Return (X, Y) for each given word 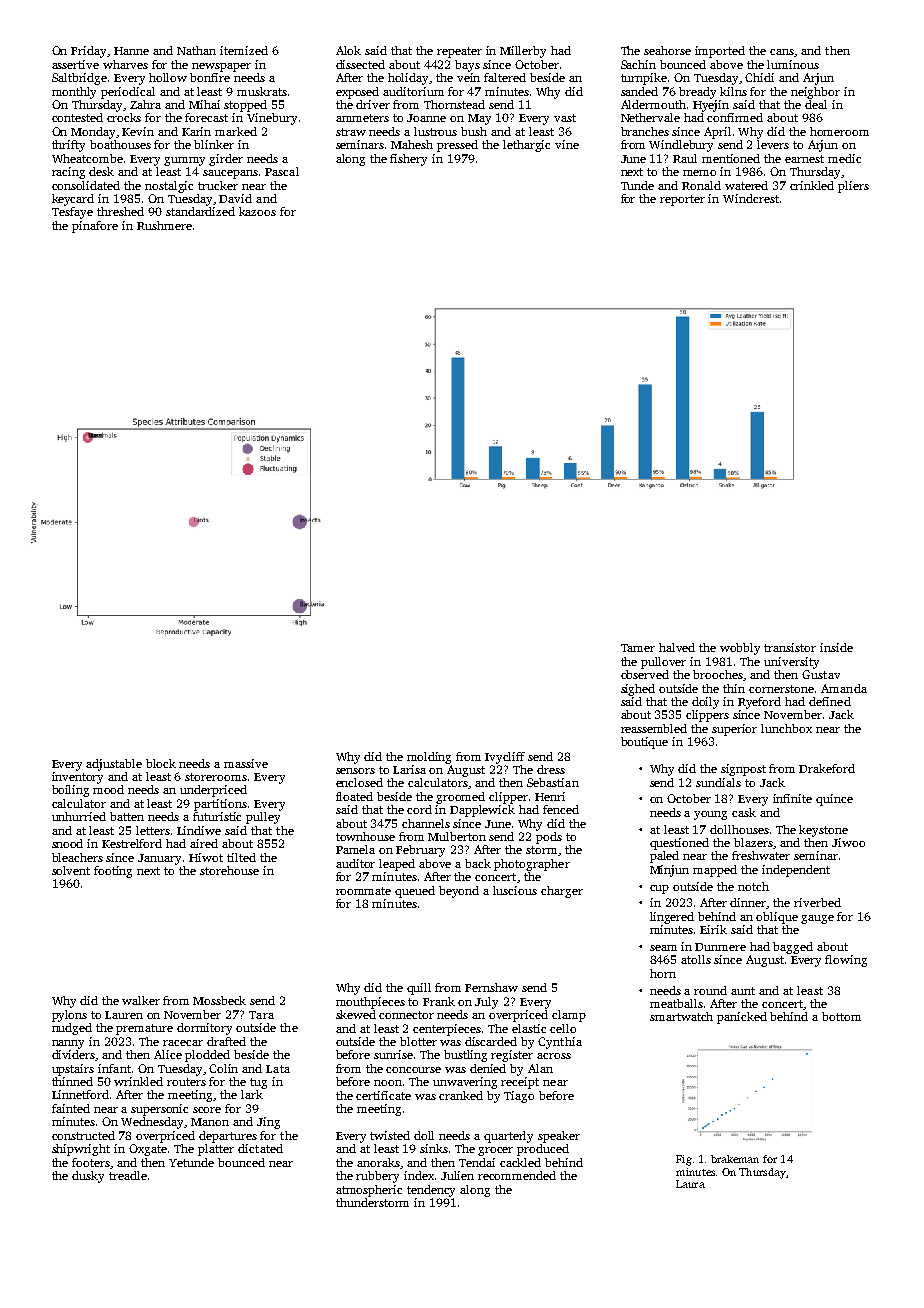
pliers (853, 187)
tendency (431, 1191)
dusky (88, 1177)
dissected (360, 64)
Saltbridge (79, 79)
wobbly (740, 649)
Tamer (638, 648)
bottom (841, 1016)
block (161, 763)
